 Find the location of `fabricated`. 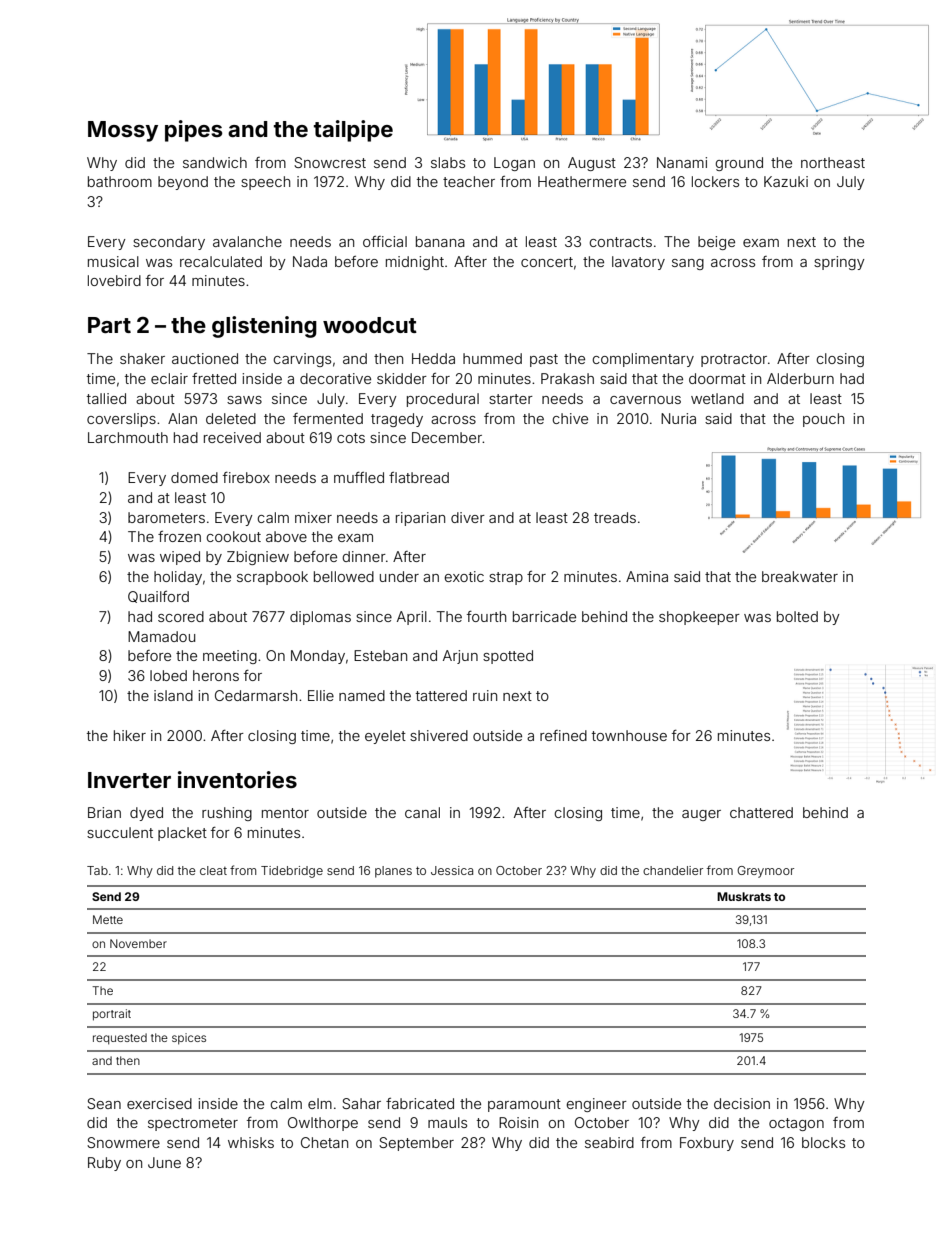

fabricated is located at coordinates (420, 1103).
